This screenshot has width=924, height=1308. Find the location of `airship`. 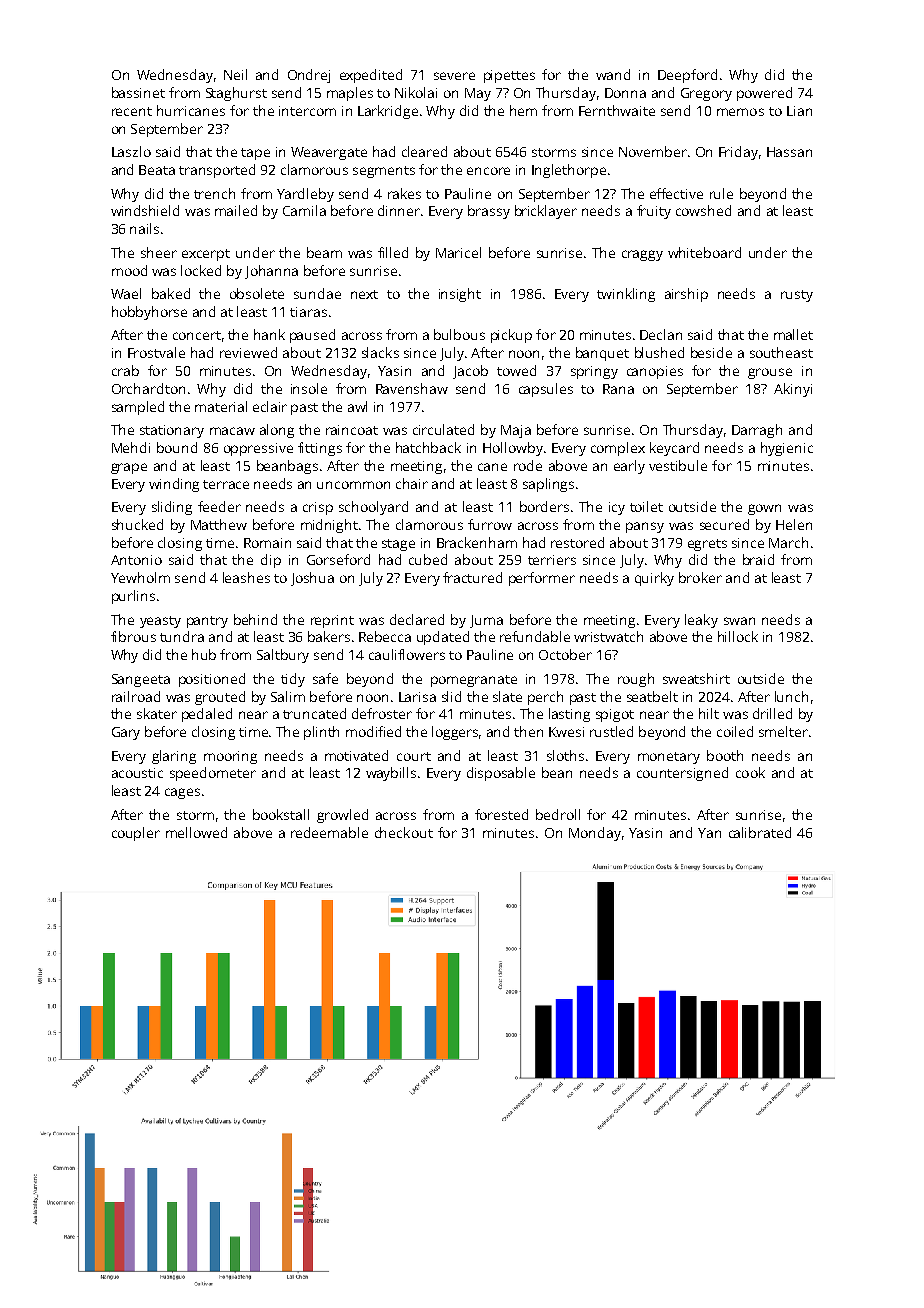

airship is located at coordinates (686, 295).
